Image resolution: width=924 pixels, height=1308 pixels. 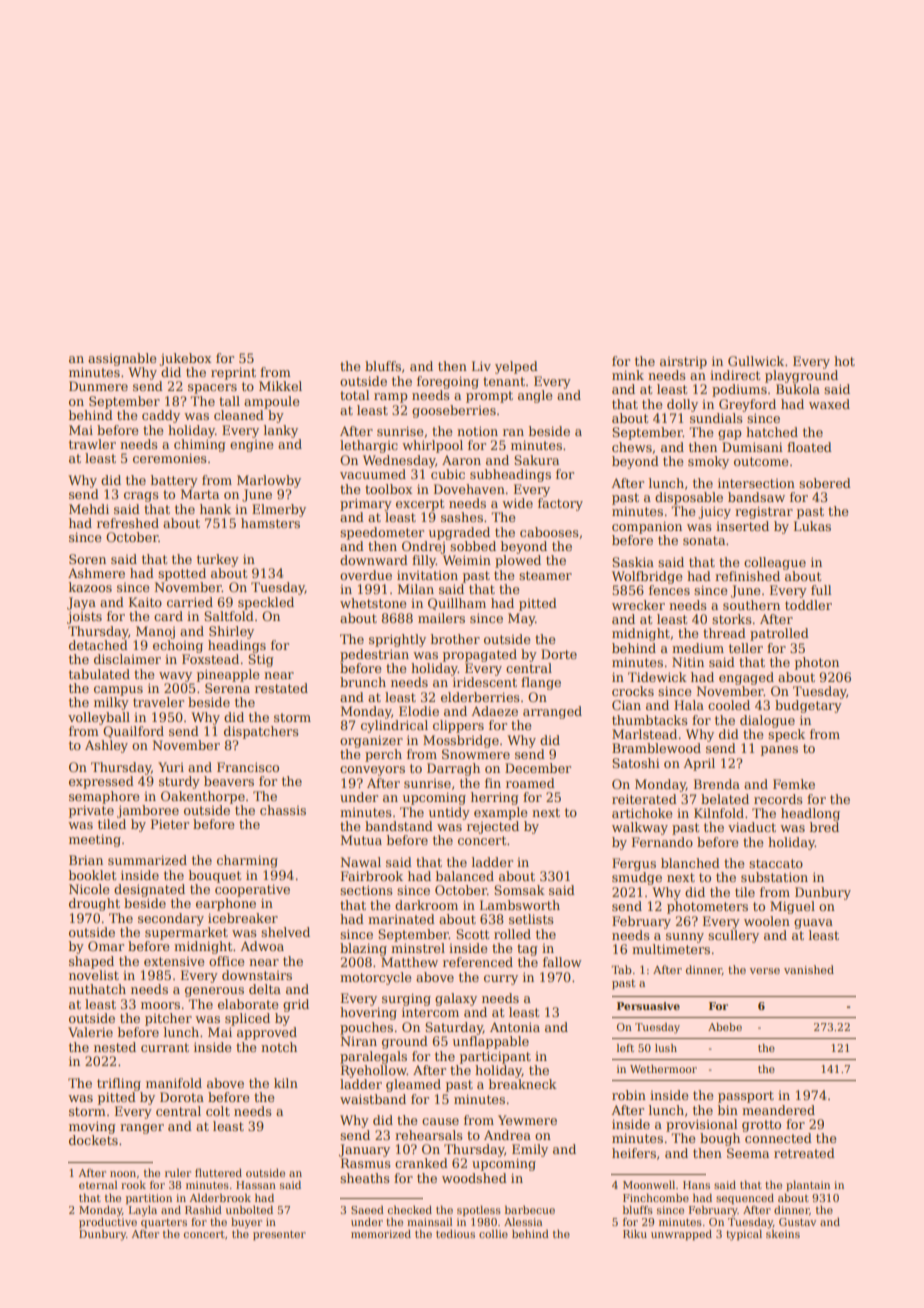 What do you see at coordinates (683, 363) in the image?
I see `airstrip` at bounding box center [683, 363].
